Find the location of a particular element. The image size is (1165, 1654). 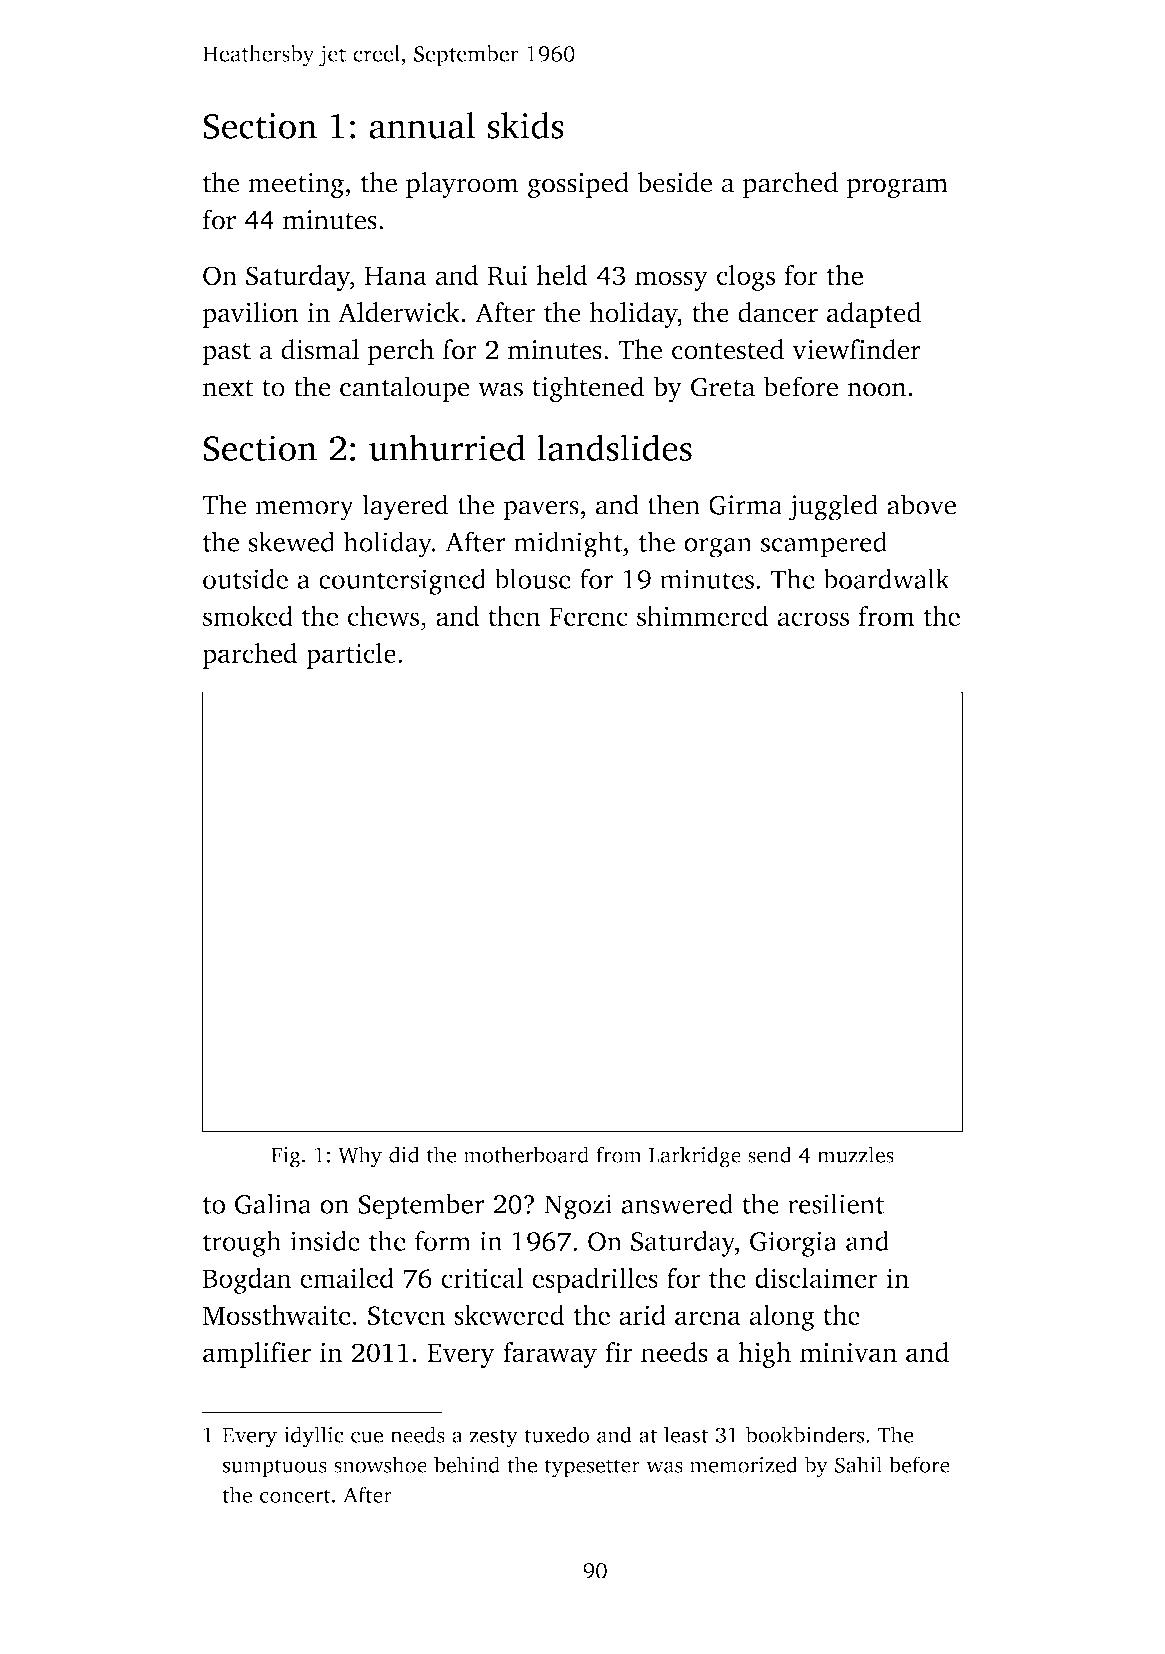

Larkridge is located at coordinates (695, 1157).
